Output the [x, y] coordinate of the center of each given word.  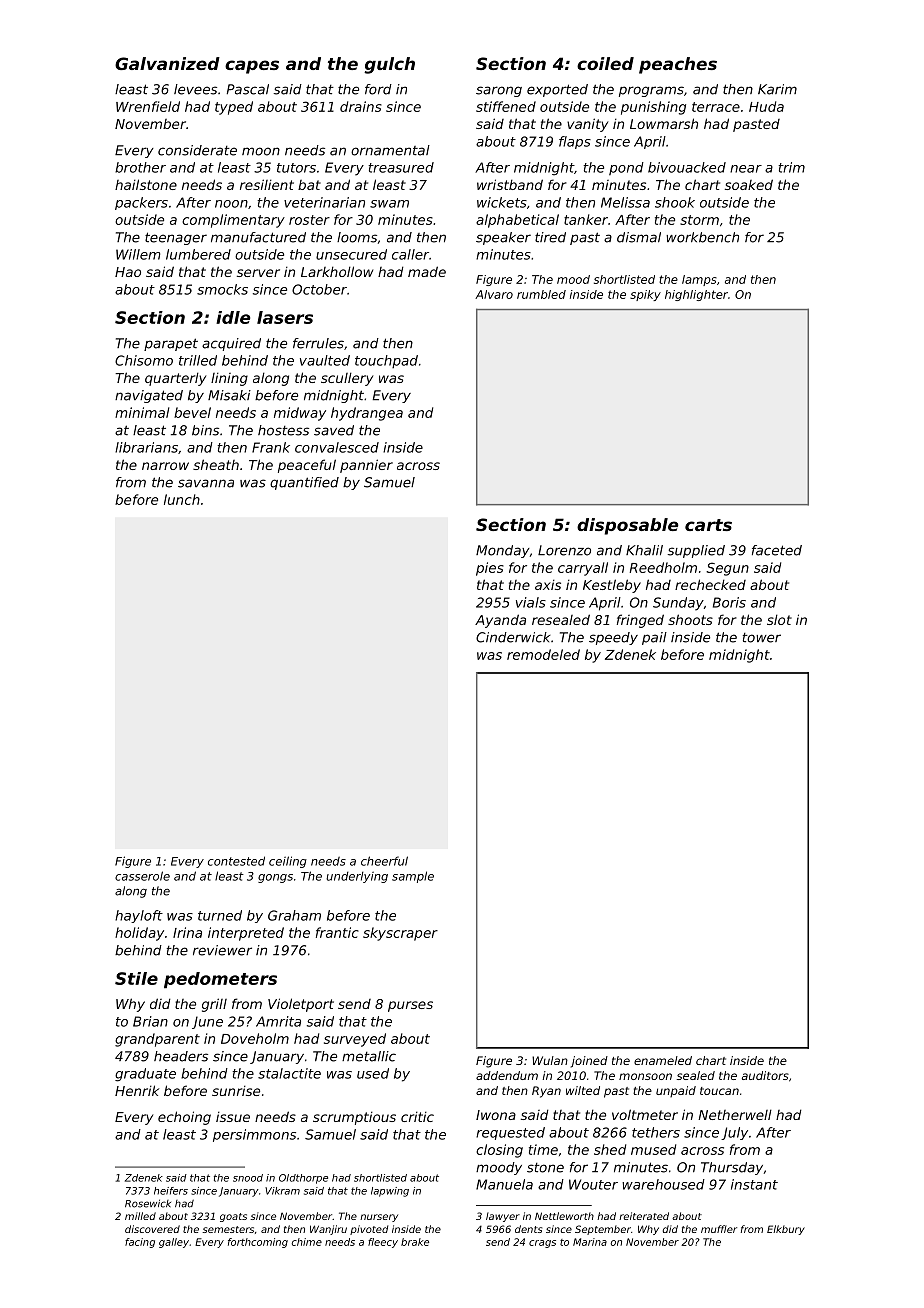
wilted [583, 1090]
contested [236, 861]
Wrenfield [148, 106]
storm [699, 220]
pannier [366, 466]
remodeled [543, 654]
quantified [304, 483]
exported [557, 90]
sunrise [236, 1090]
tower [762, 638]
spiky [645, 295]
